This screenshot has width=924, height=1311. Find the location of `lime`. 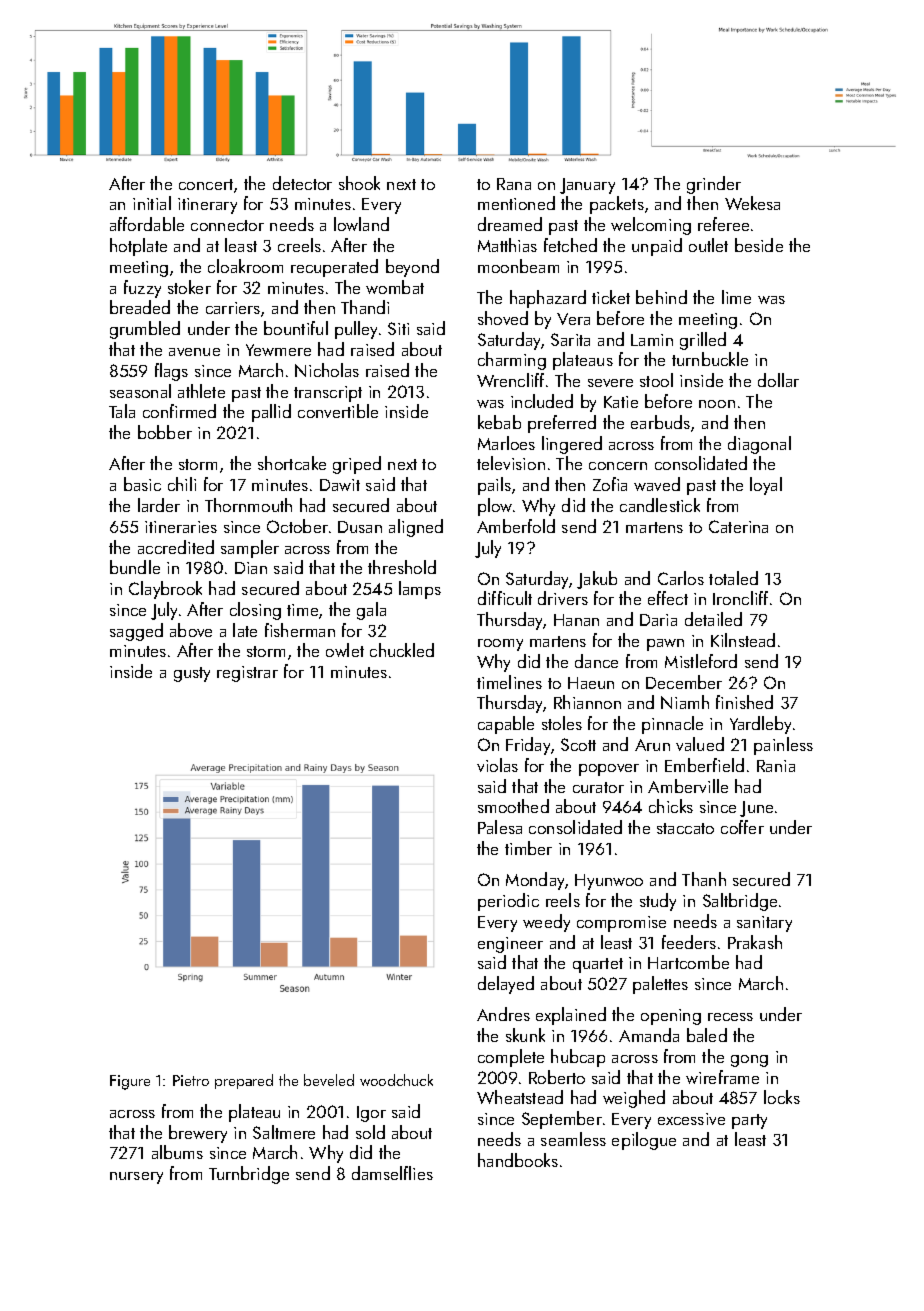

lime is located at coordinates (736, 297).
